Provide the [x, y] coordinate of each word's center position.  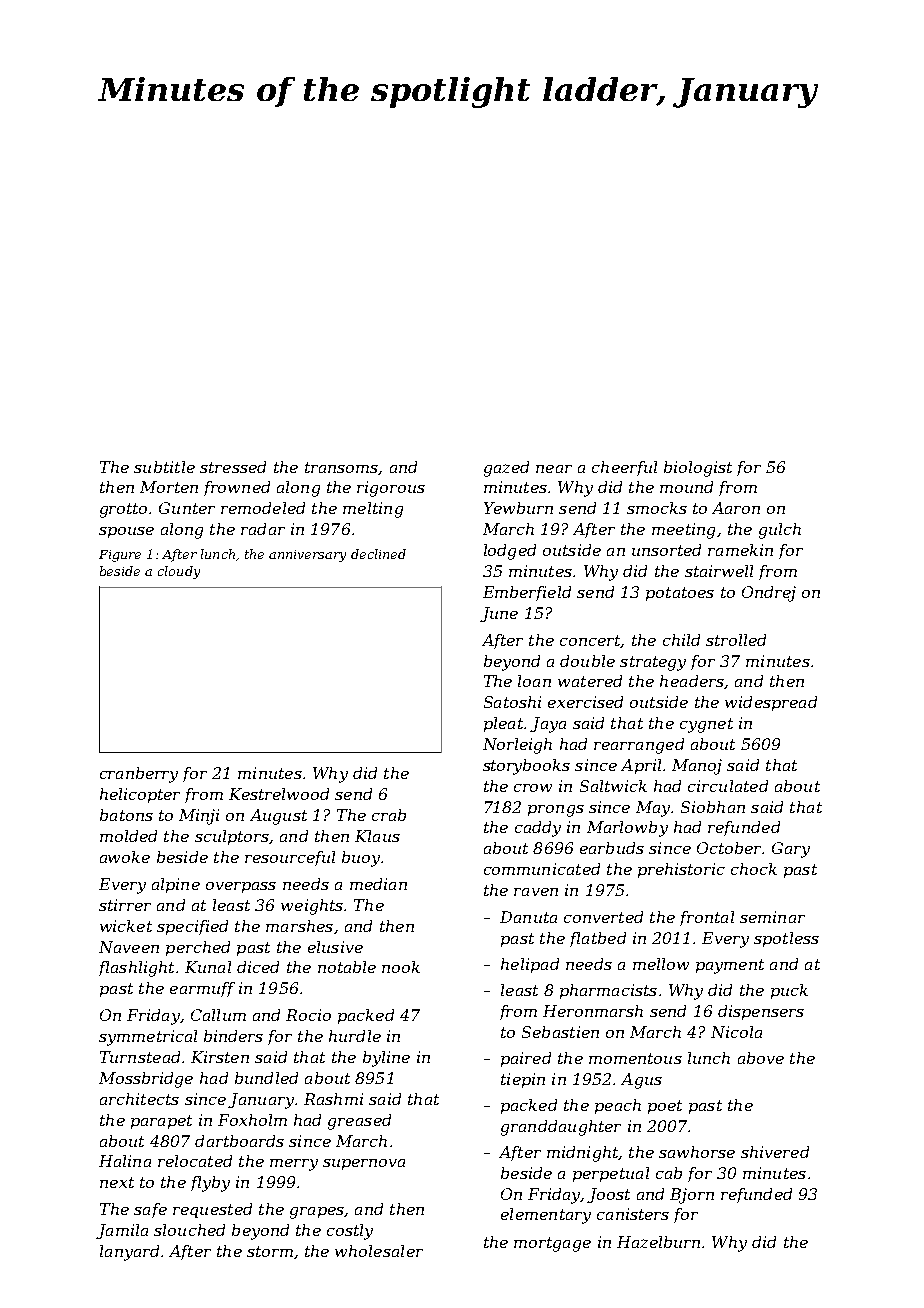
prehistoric [681, 870]
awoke [125, 857]
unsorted [666, 550]
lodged [510, 552]
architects [139, 1099]
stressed [233, 467]
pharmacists [608, 991]
